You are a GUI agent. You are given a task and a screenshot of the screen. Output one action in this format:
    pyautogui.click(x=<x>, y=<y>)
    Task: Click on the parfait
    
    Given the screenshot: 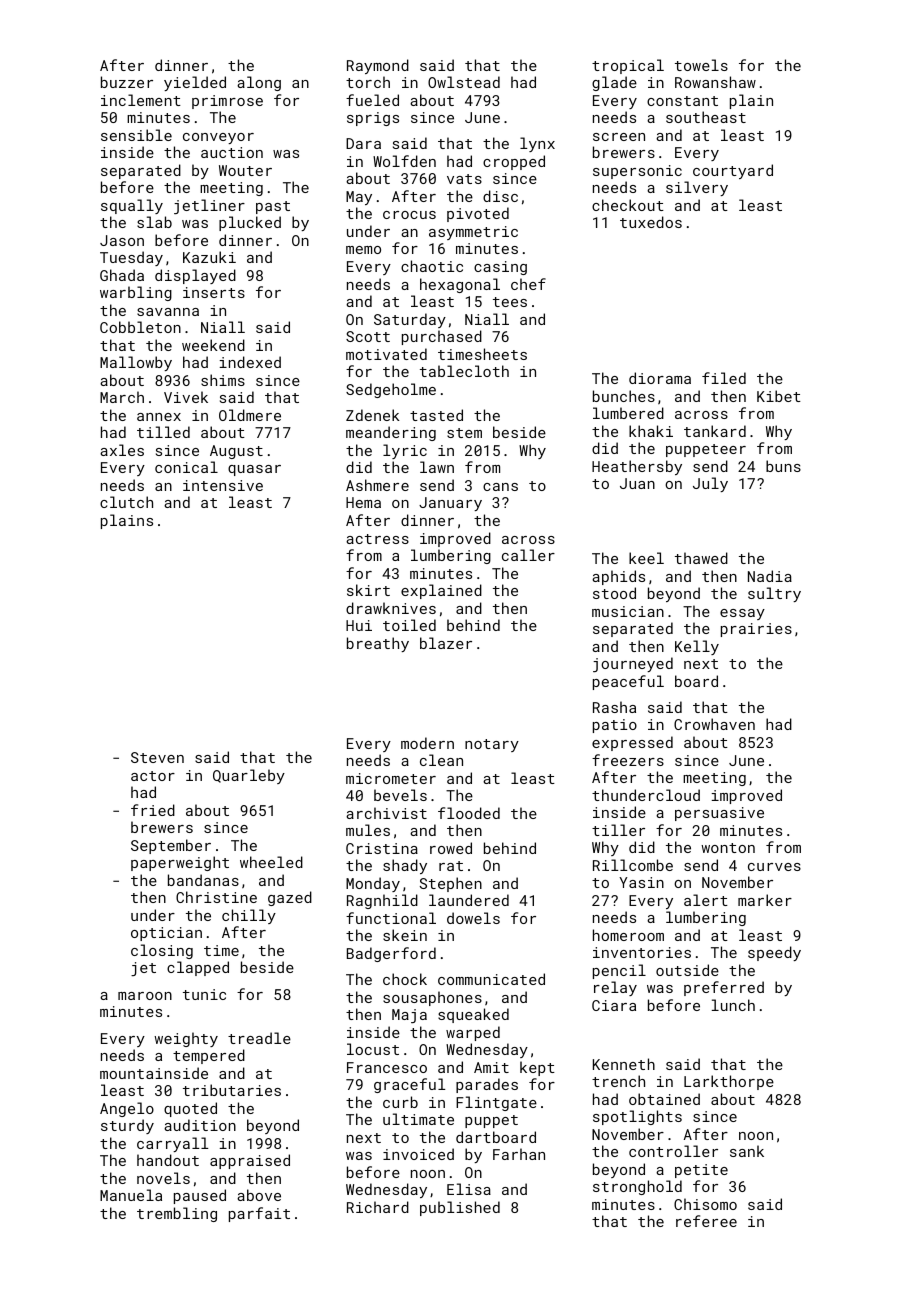 What is the action you would take?
    pyautogui.click(x=259, y=1214)
